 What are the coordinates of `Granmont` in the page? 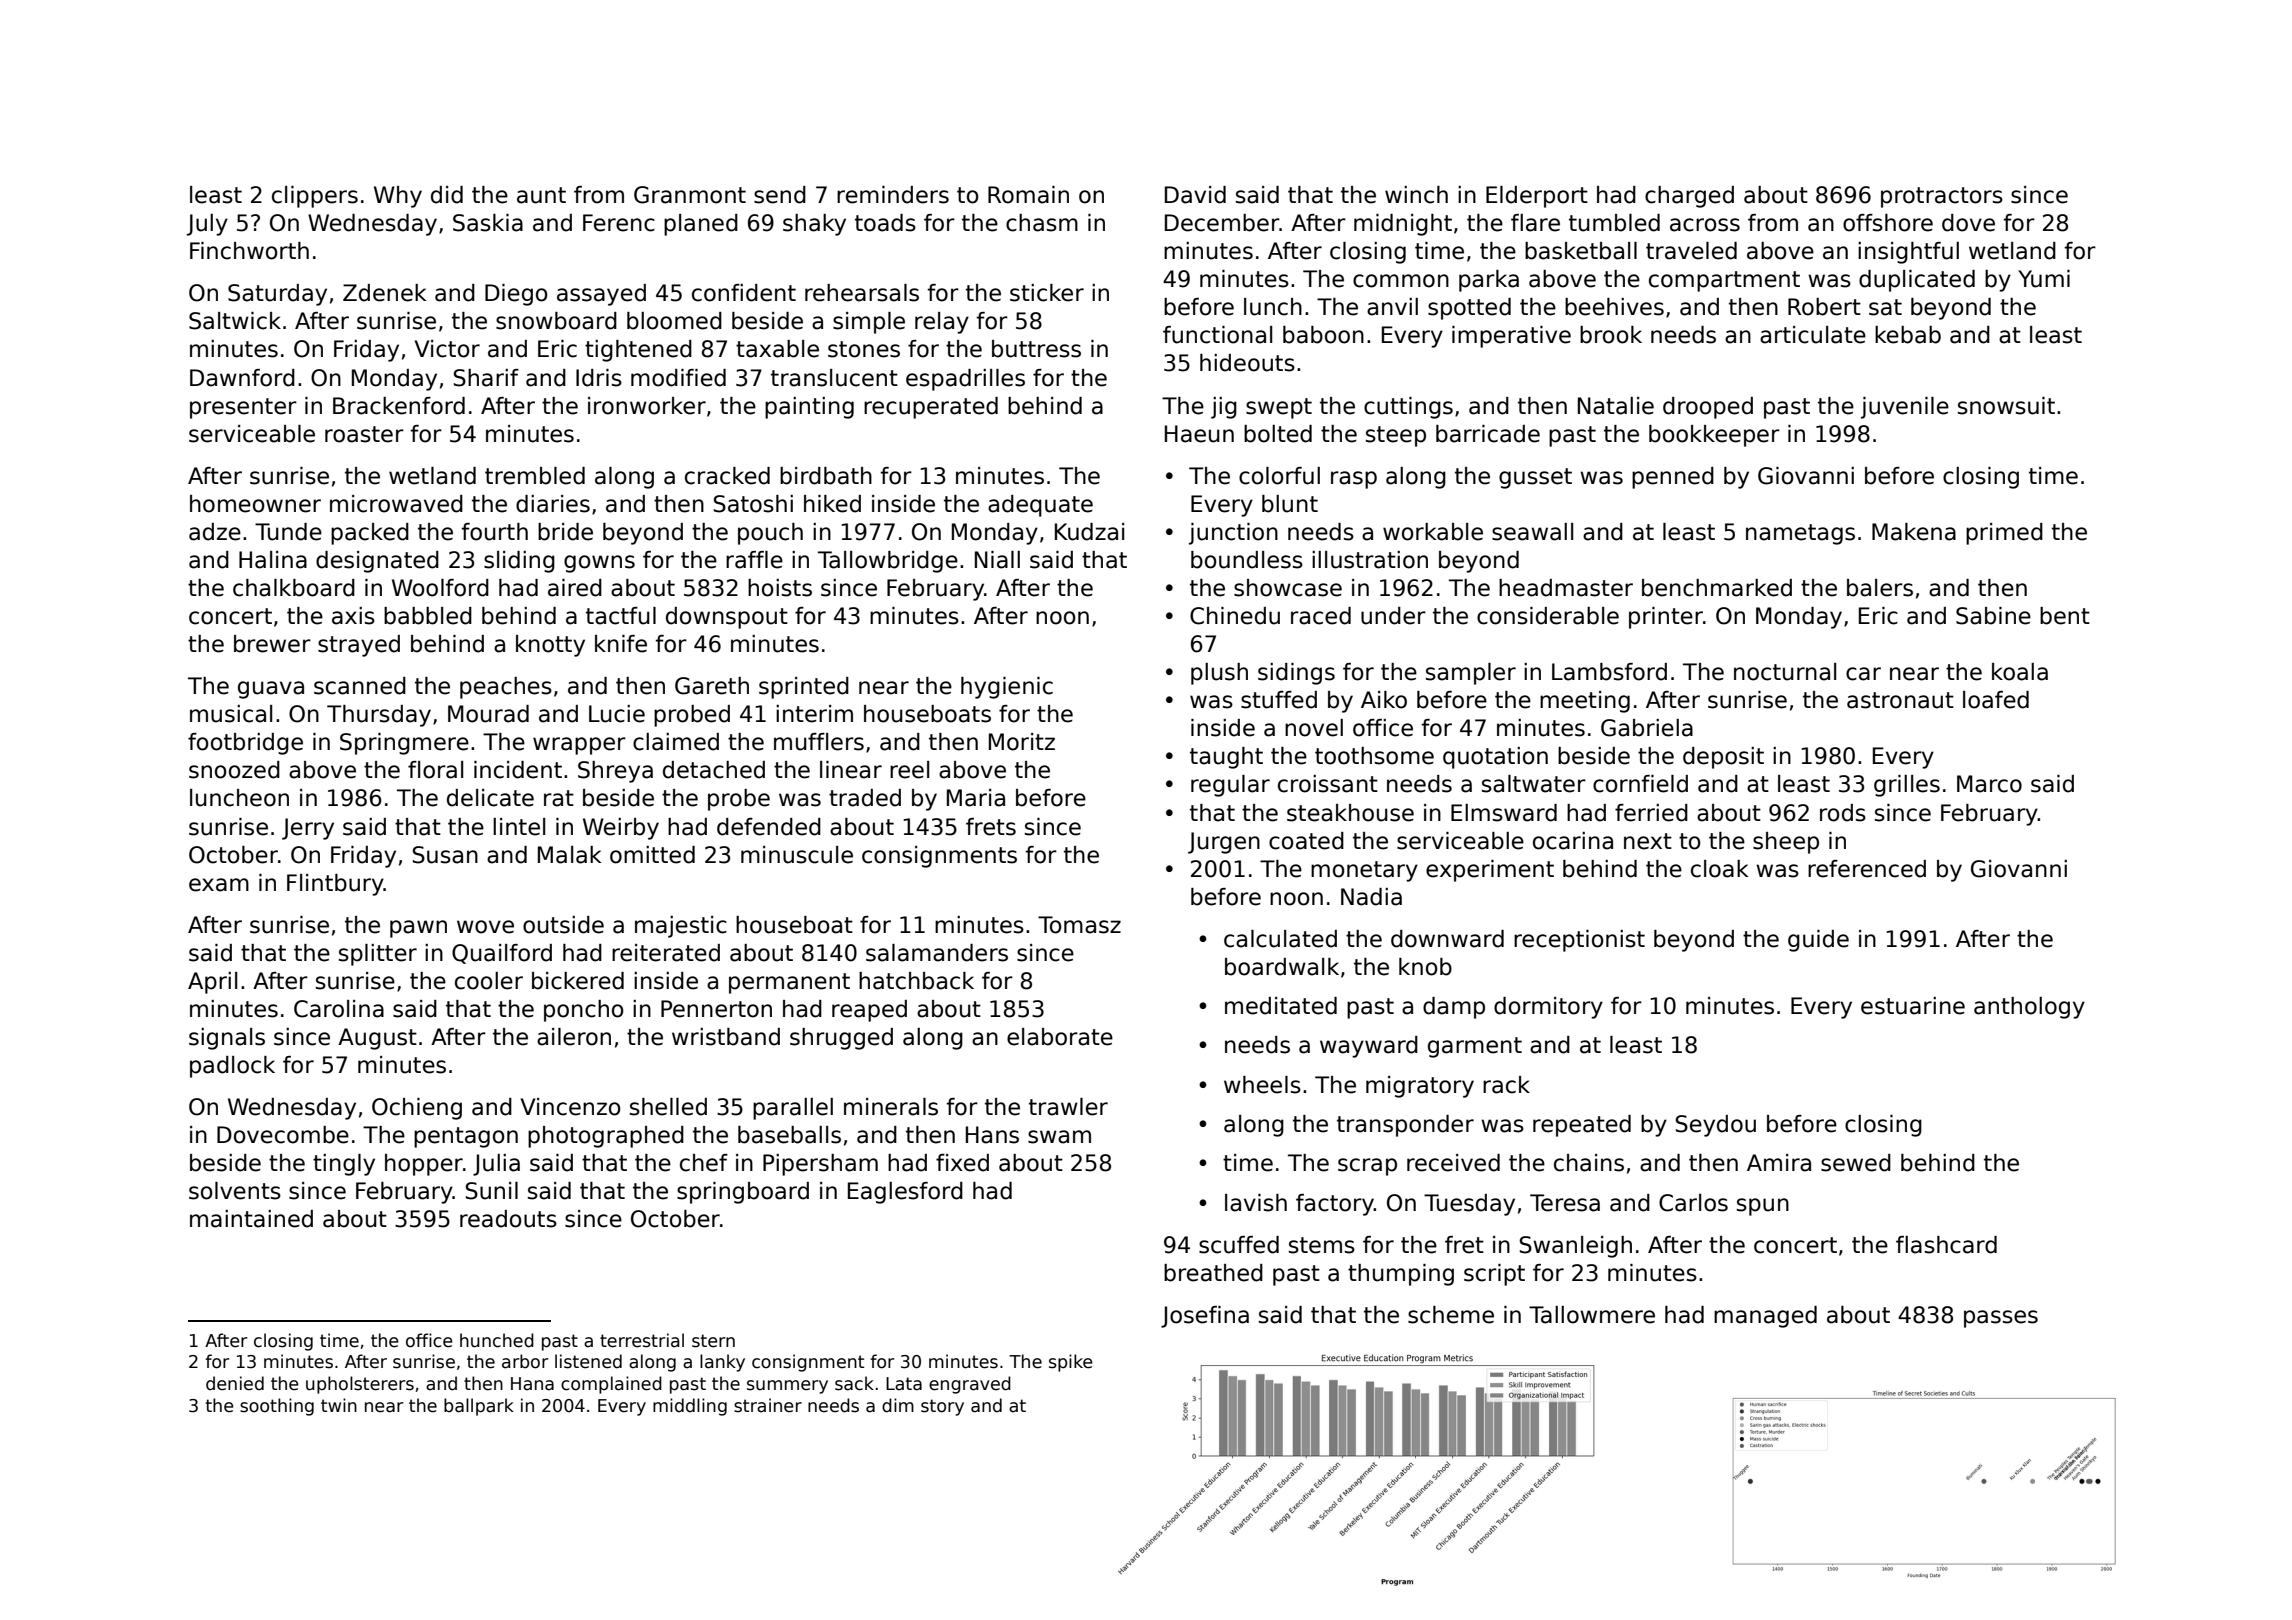 It's located at (690, 195).
